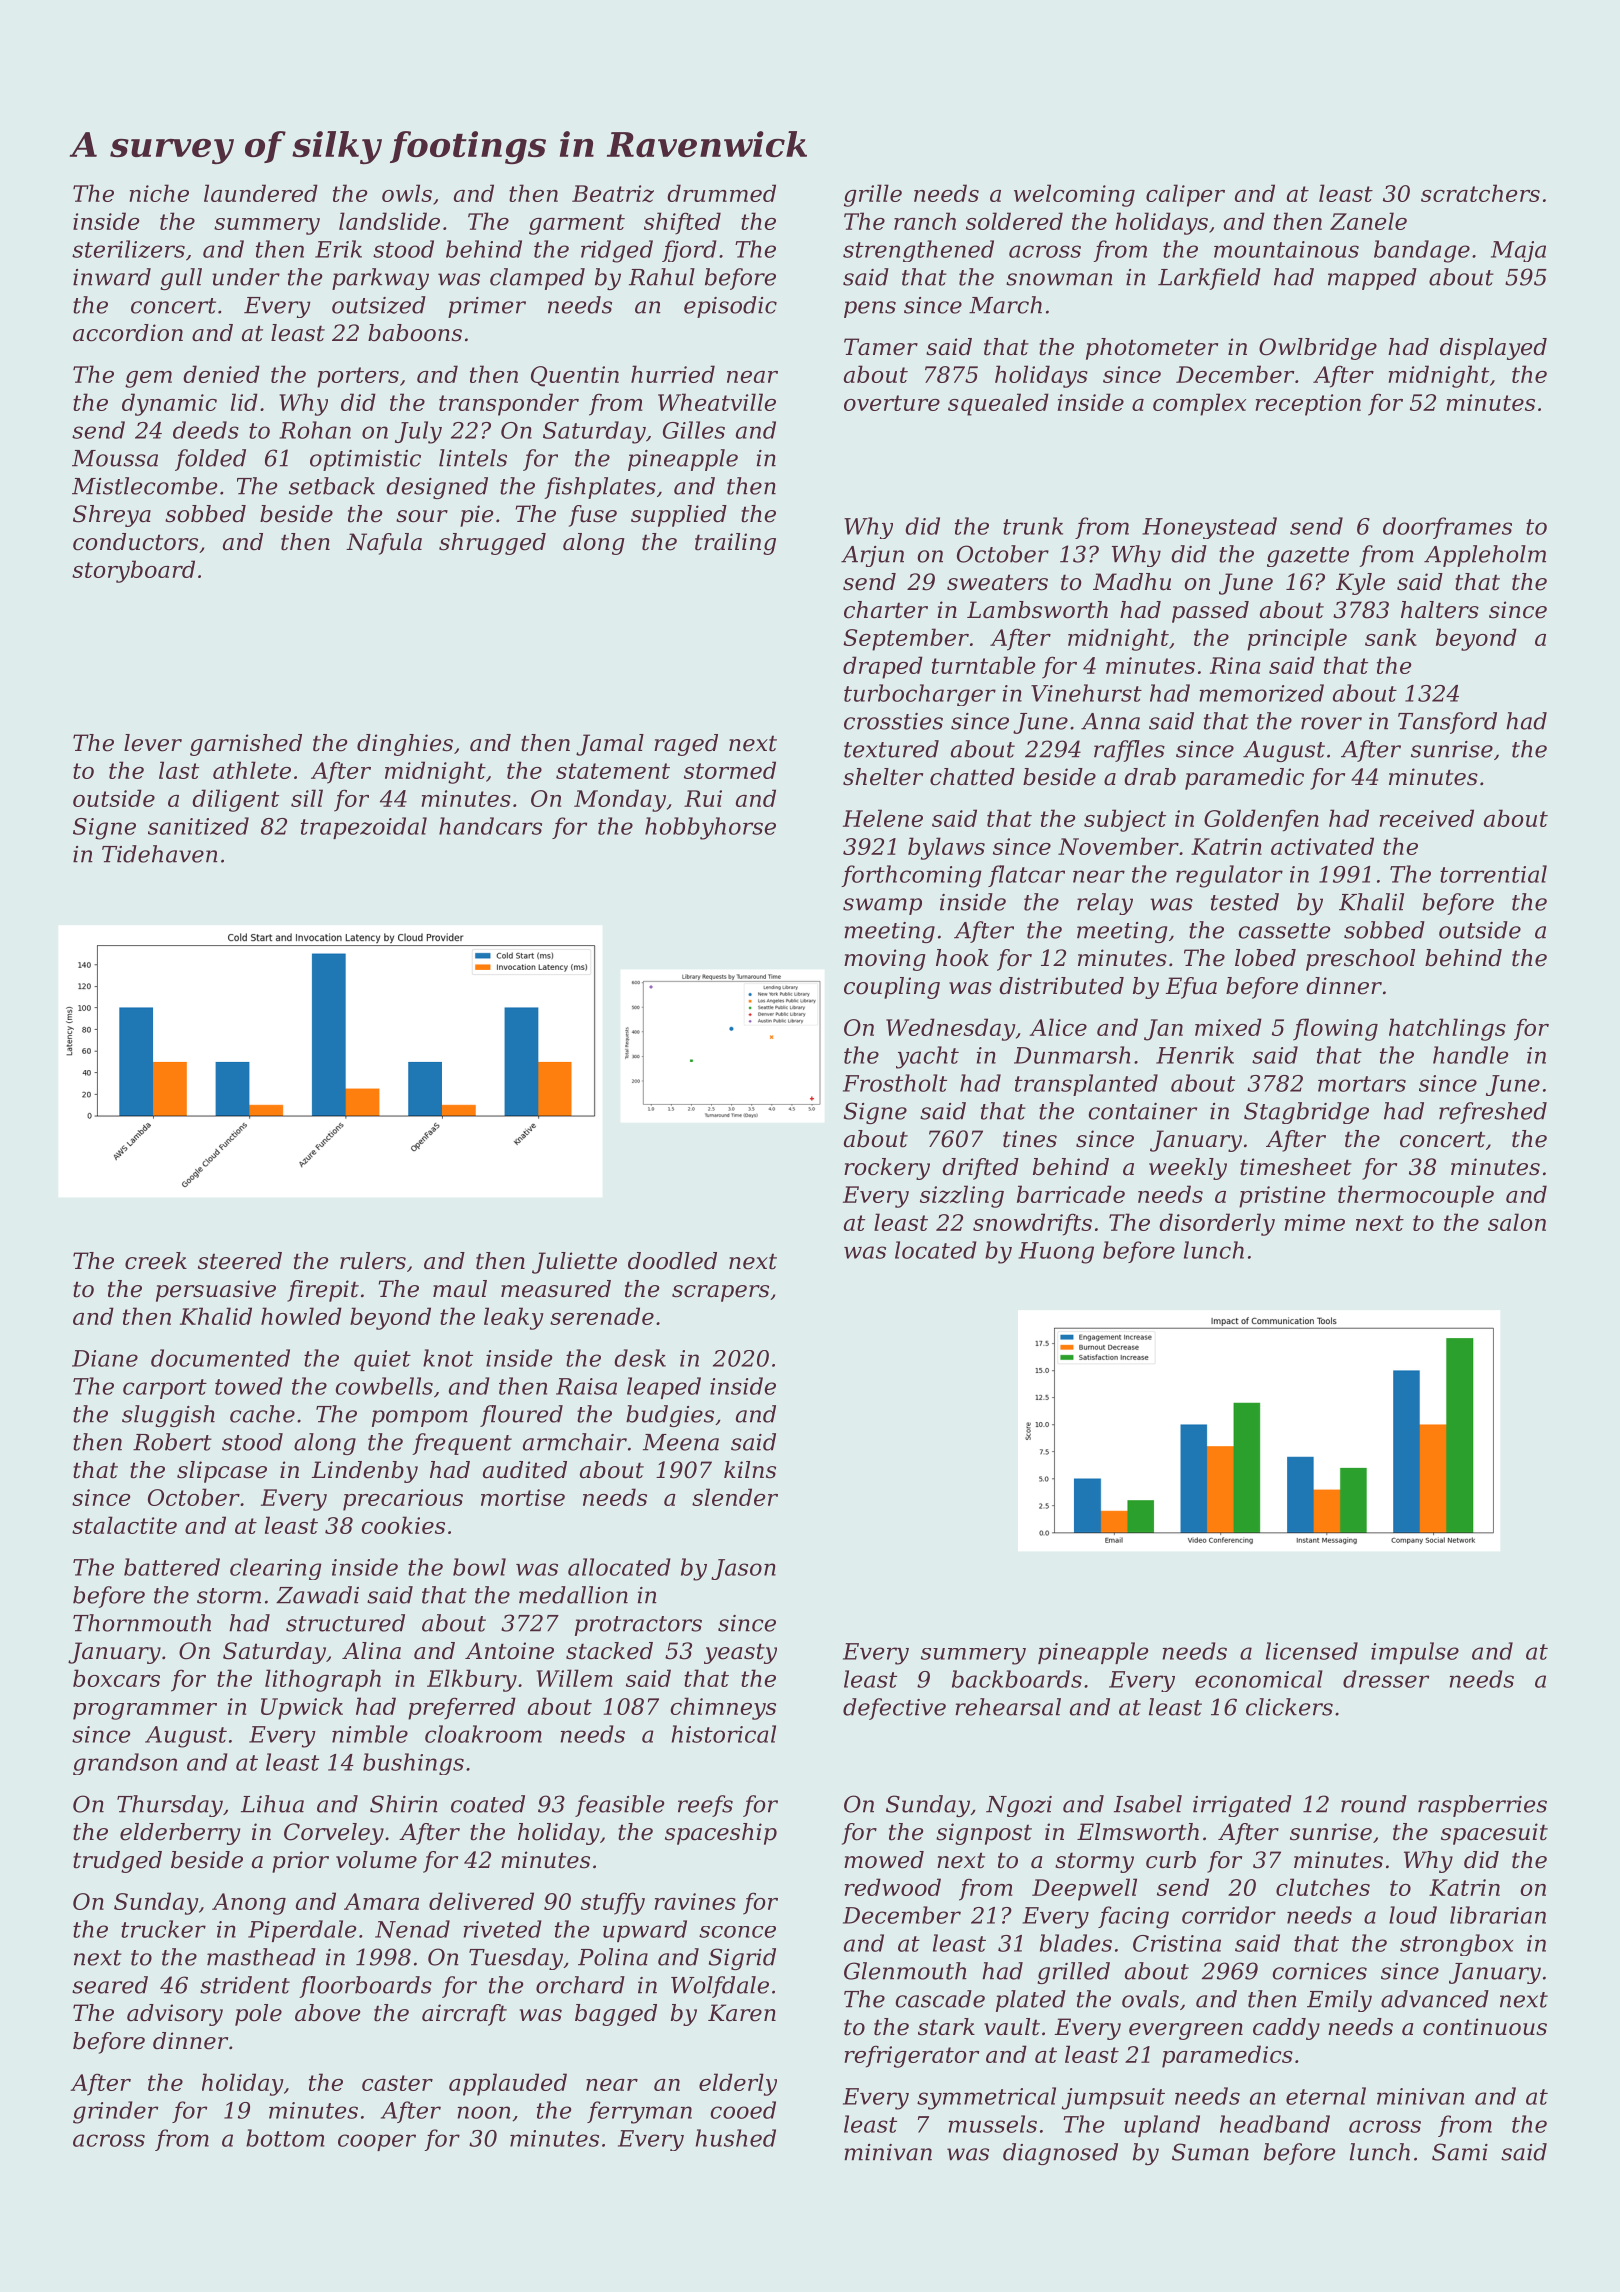 This screenshot has height=2292, width=1620. What do you see at coordinates (1312, 1651) in the screenshot?
I see `licensed` at bounding box center [1312, 1651].
